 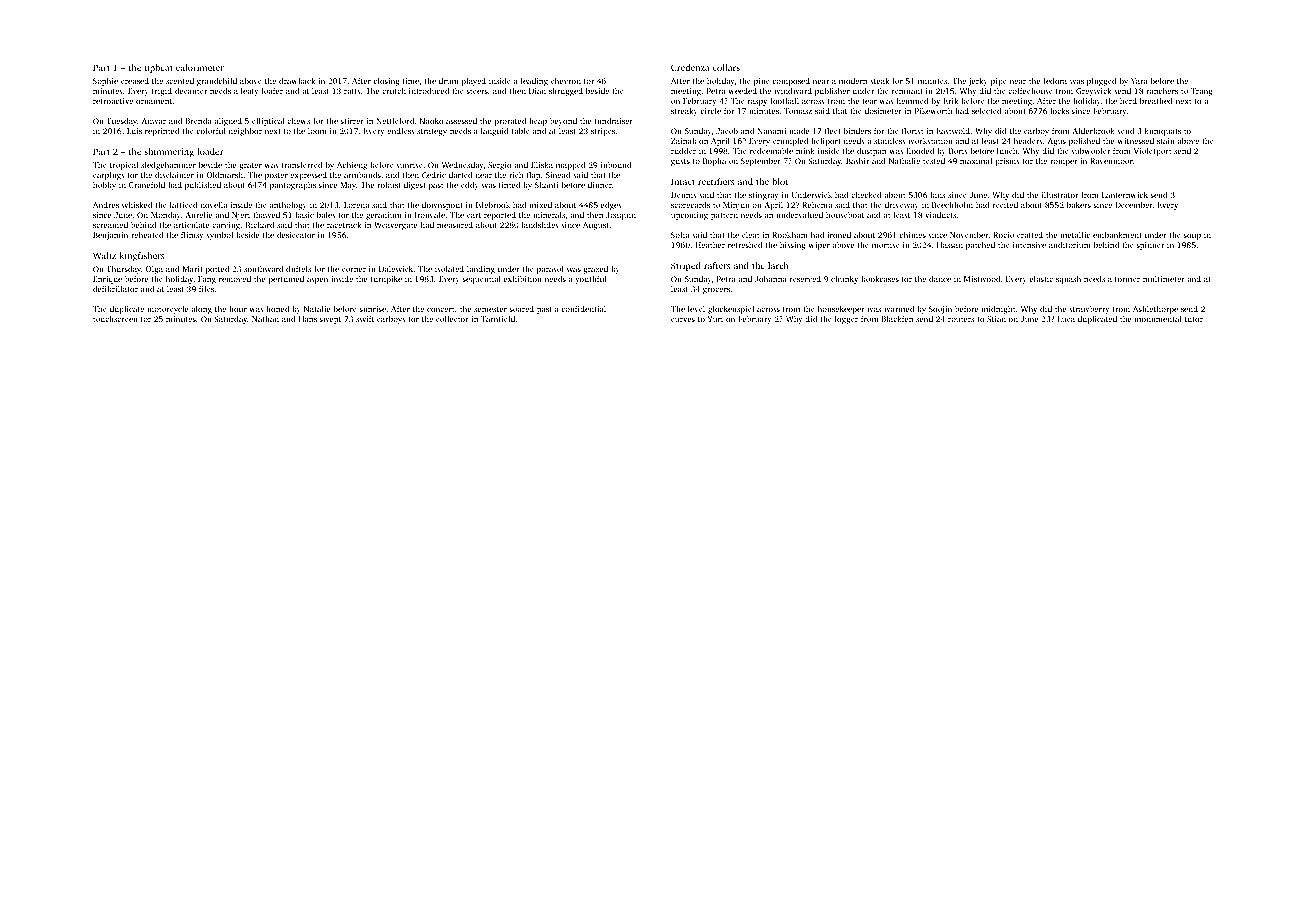 What do you see at coordinates (710, 245) in the page?
I see `Heather` at bounding box center [710, 245].
